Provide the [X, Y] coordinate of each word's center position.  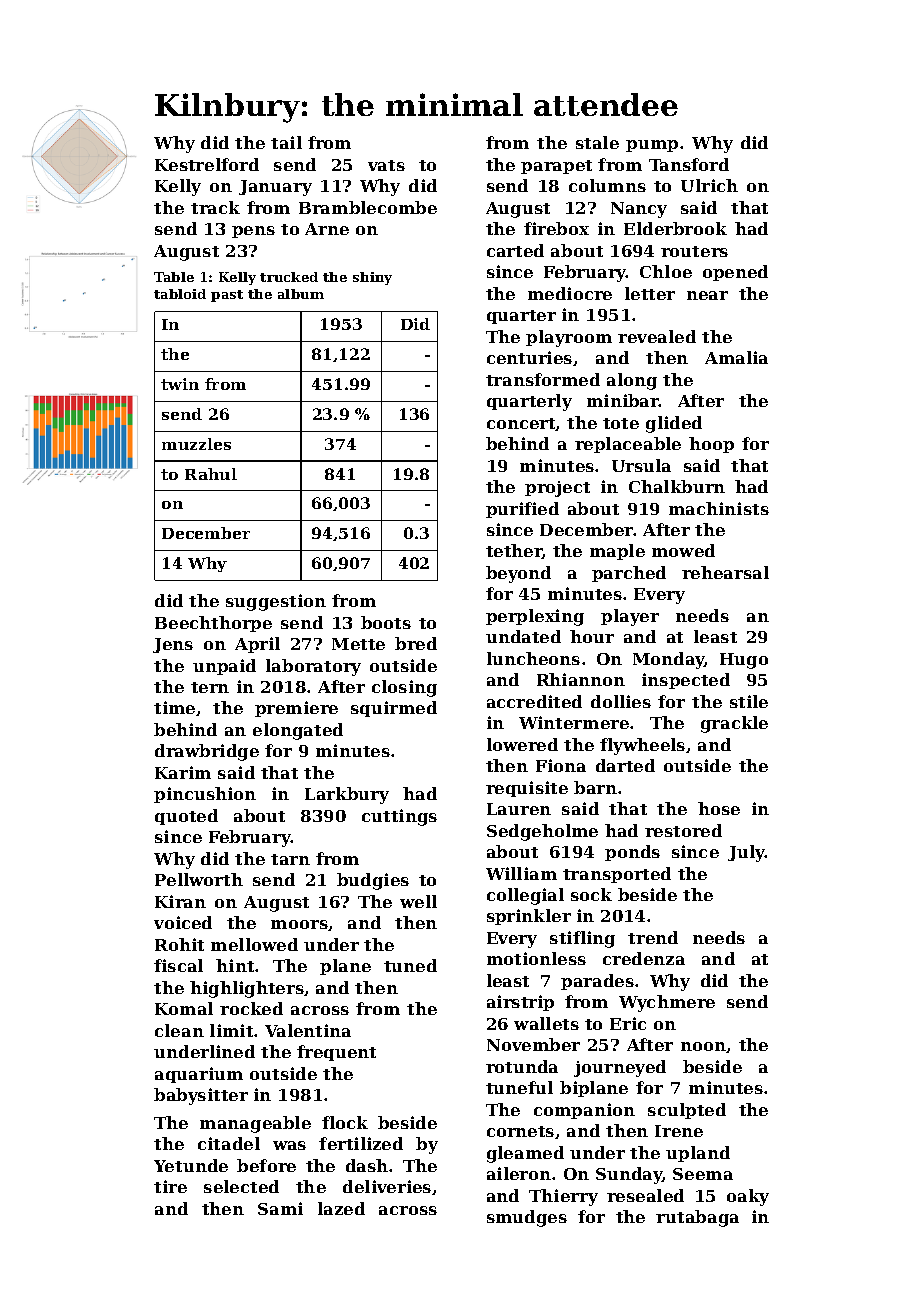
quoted [186, 817]
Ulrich [709, 185]
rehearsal [725, 572]
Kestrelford [207, 164]
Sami [280, 1208]
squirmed [394, 709]
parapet [556, 167]
